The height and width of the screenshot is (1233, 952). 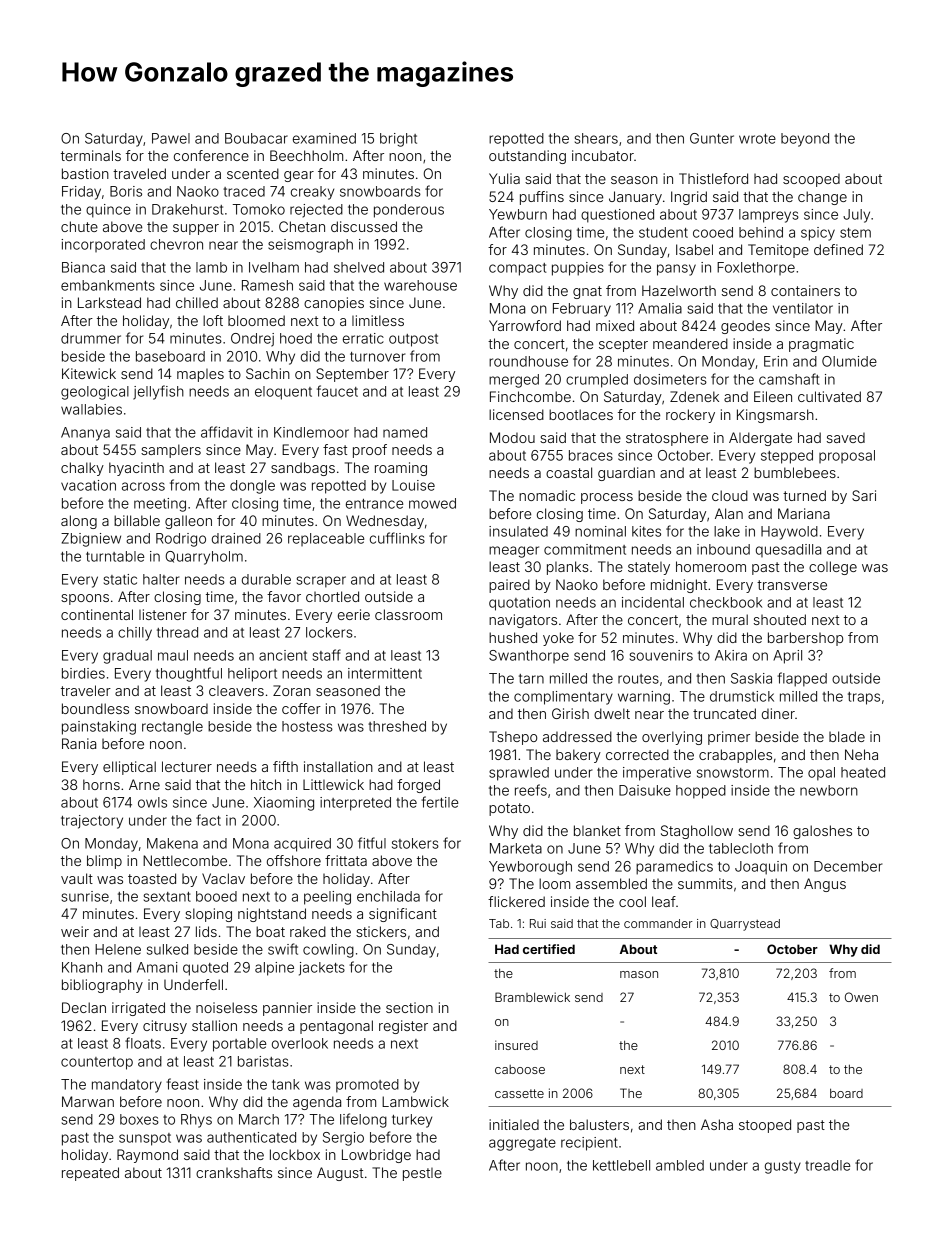 What do you see at coordinates (83, 673) in the screenshot?
I see `birdies` at bounding box center [83, 673].
